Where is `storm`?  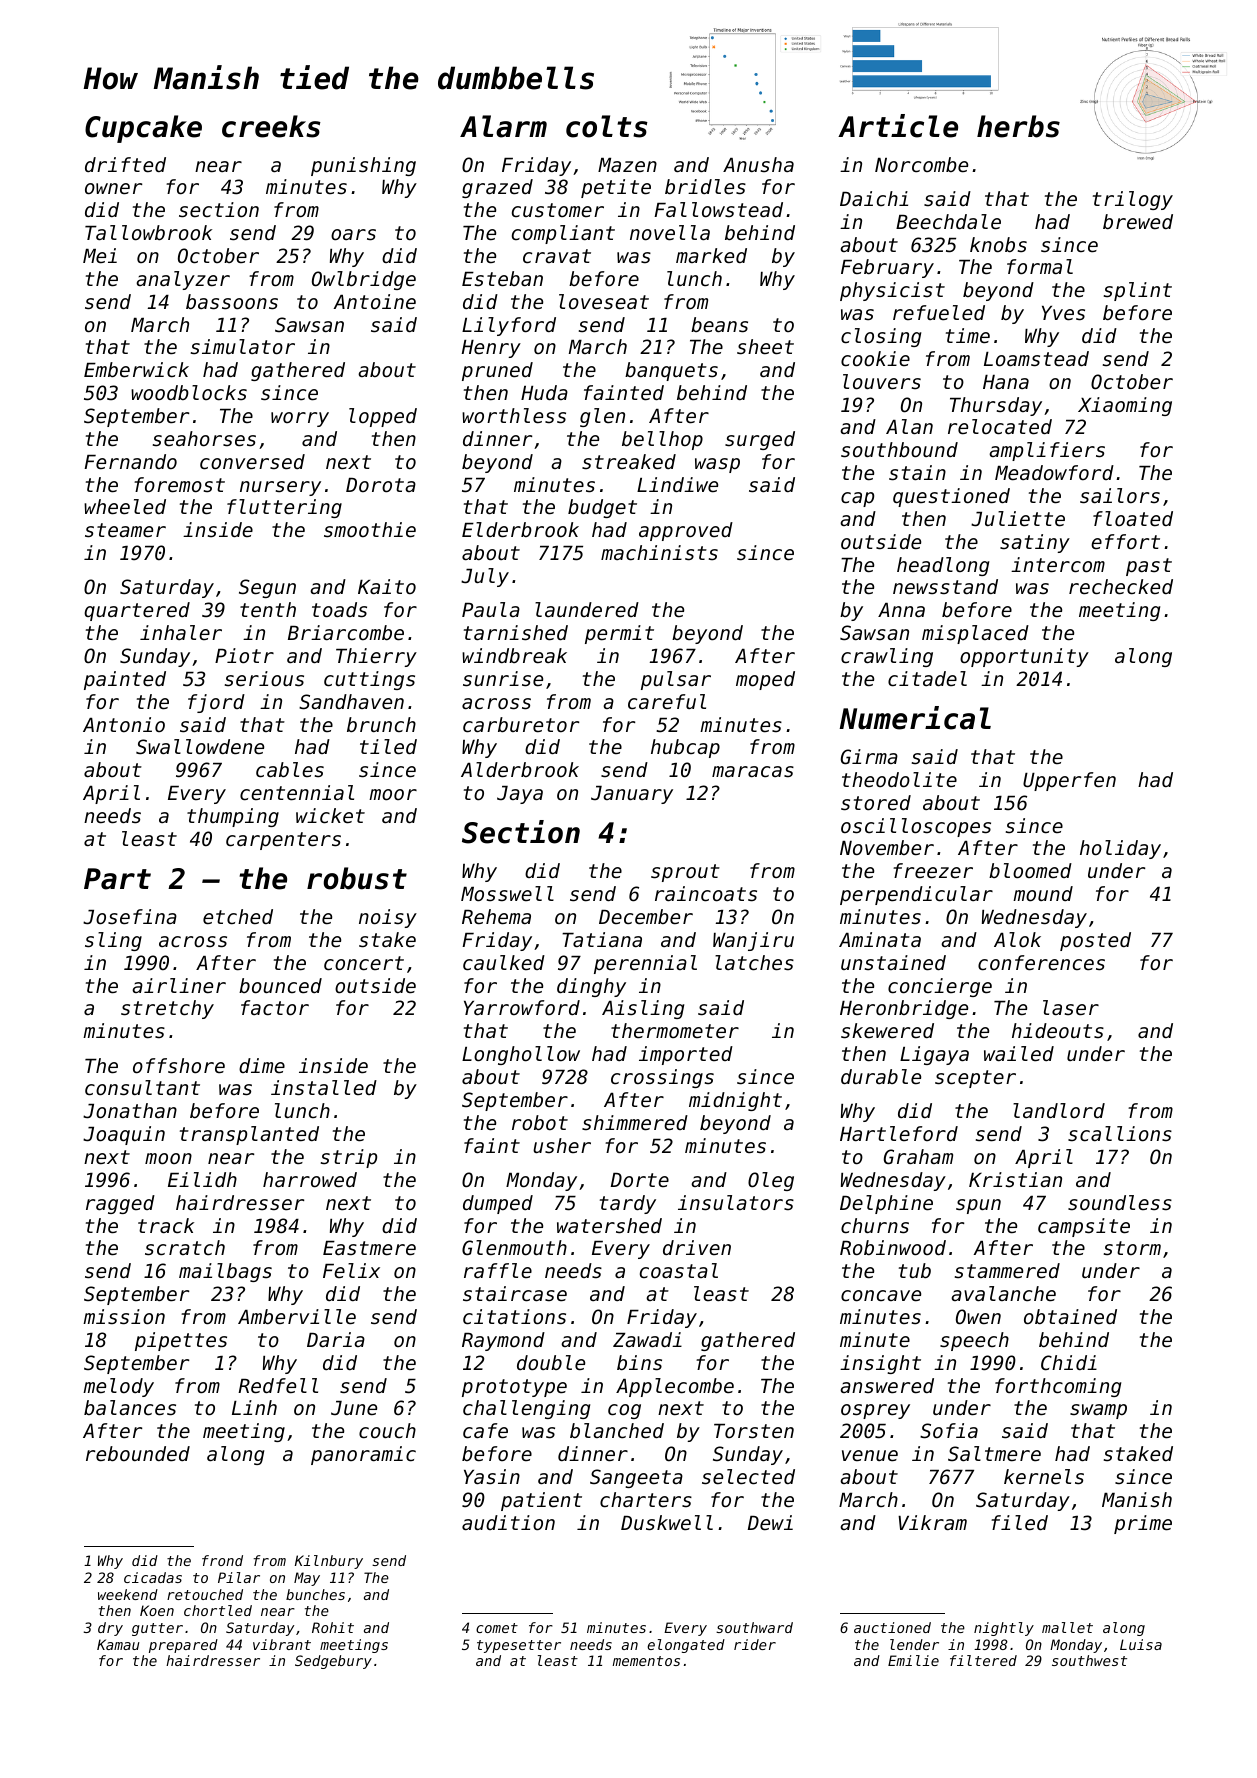
storm is located at coordinates (1132, 1248).
